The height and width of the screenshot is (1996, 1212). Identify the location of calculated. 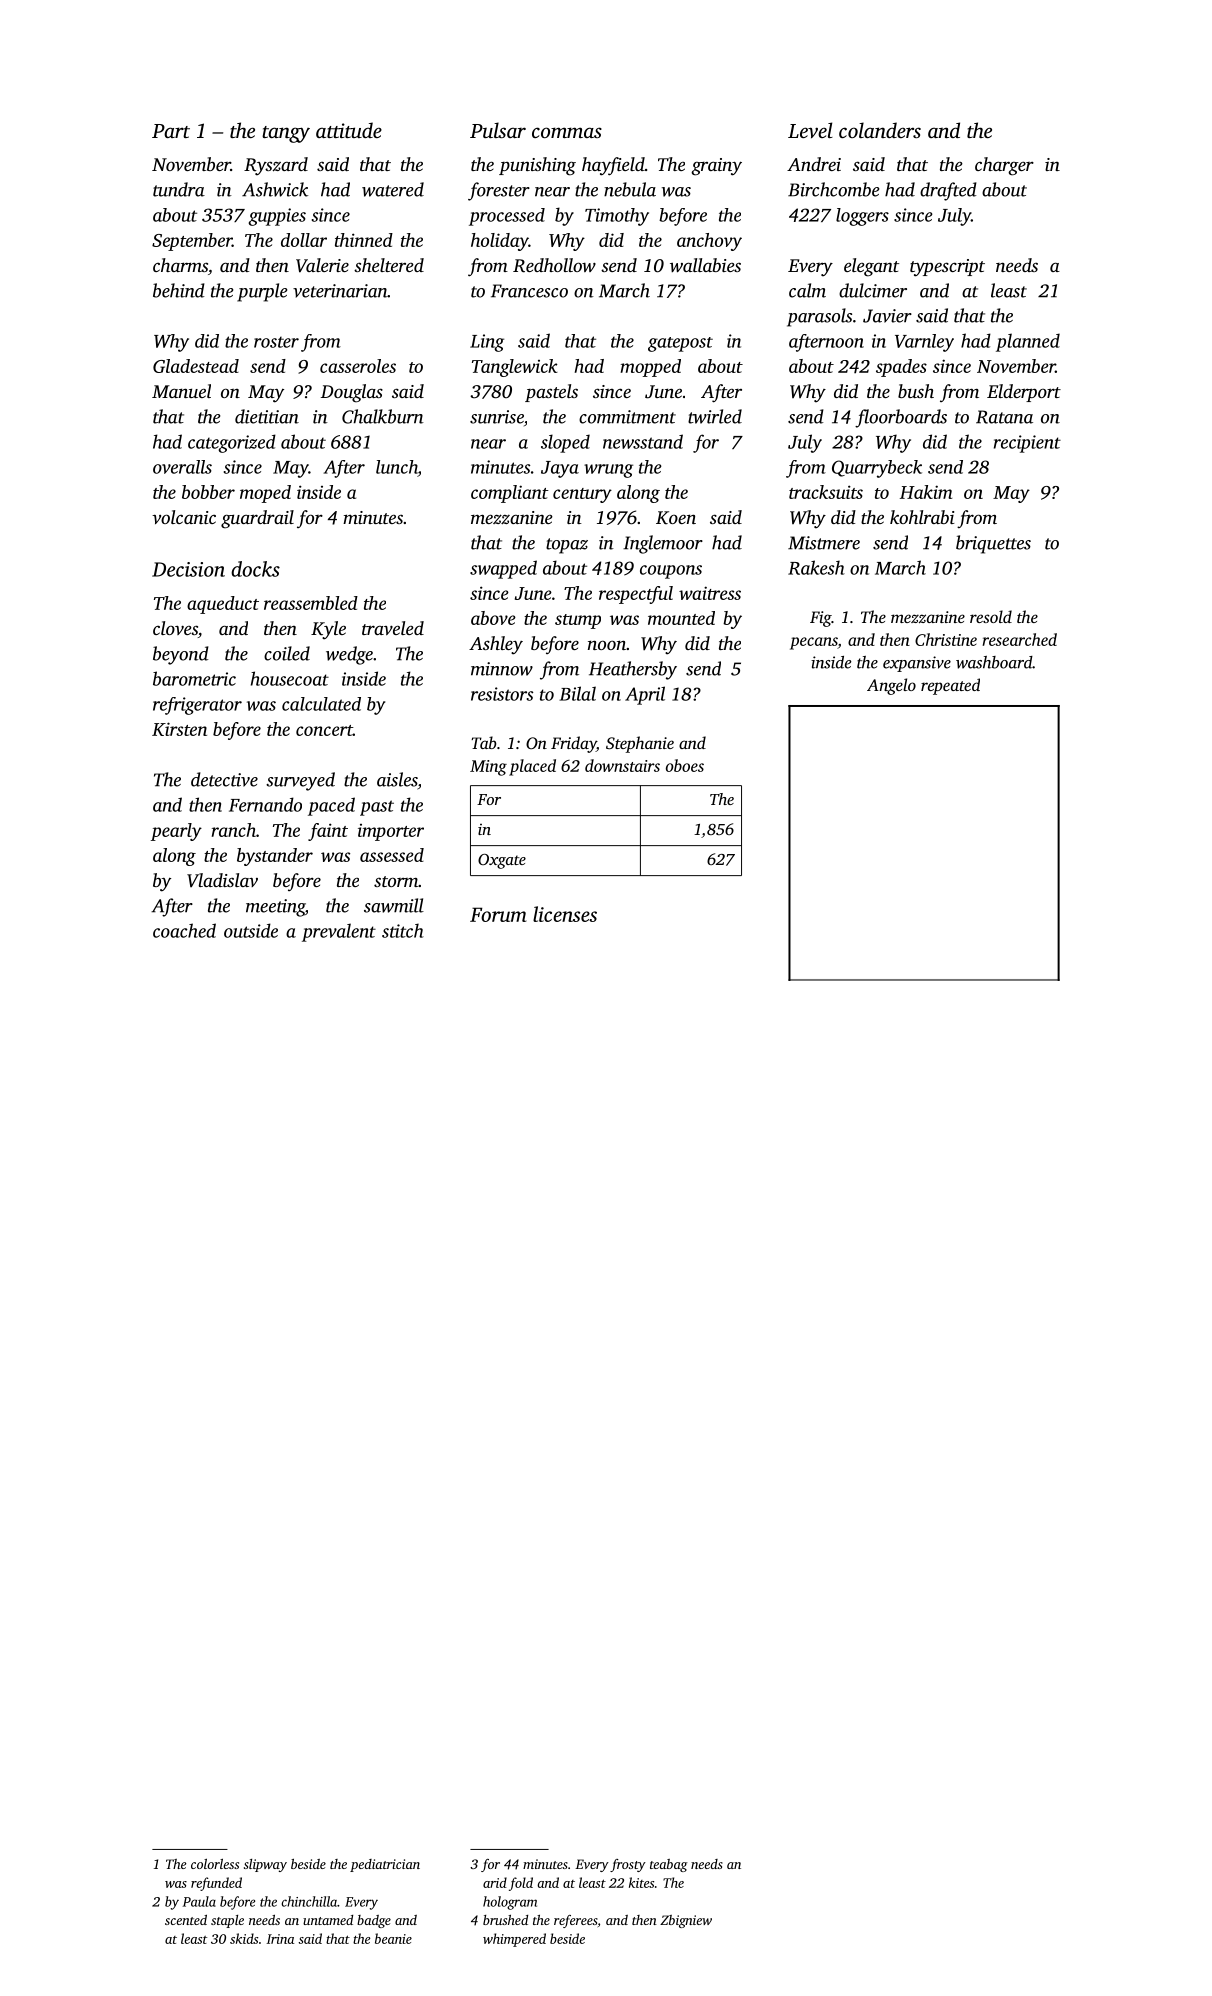
(321, 704).
